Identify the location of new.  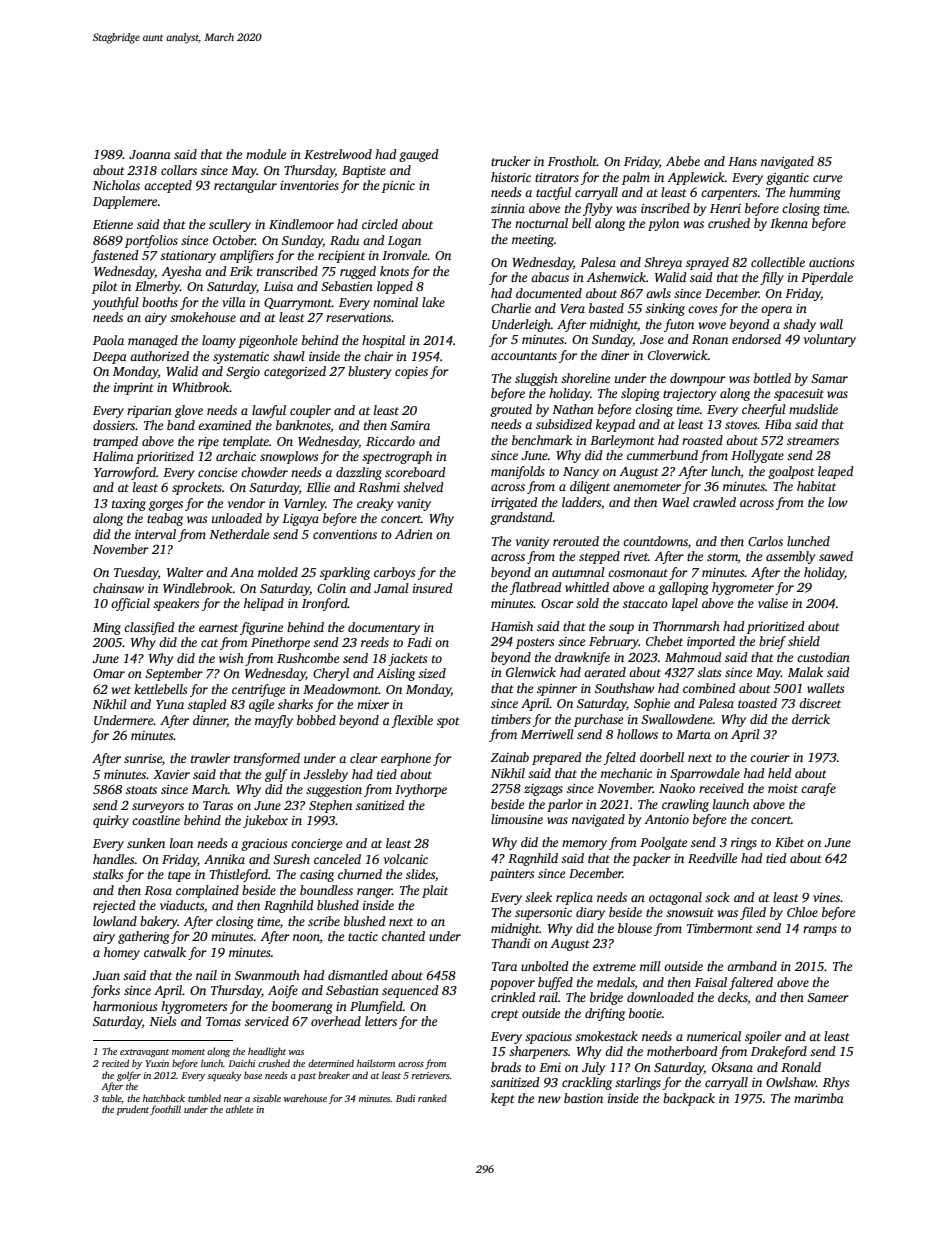
(549, 1099).
